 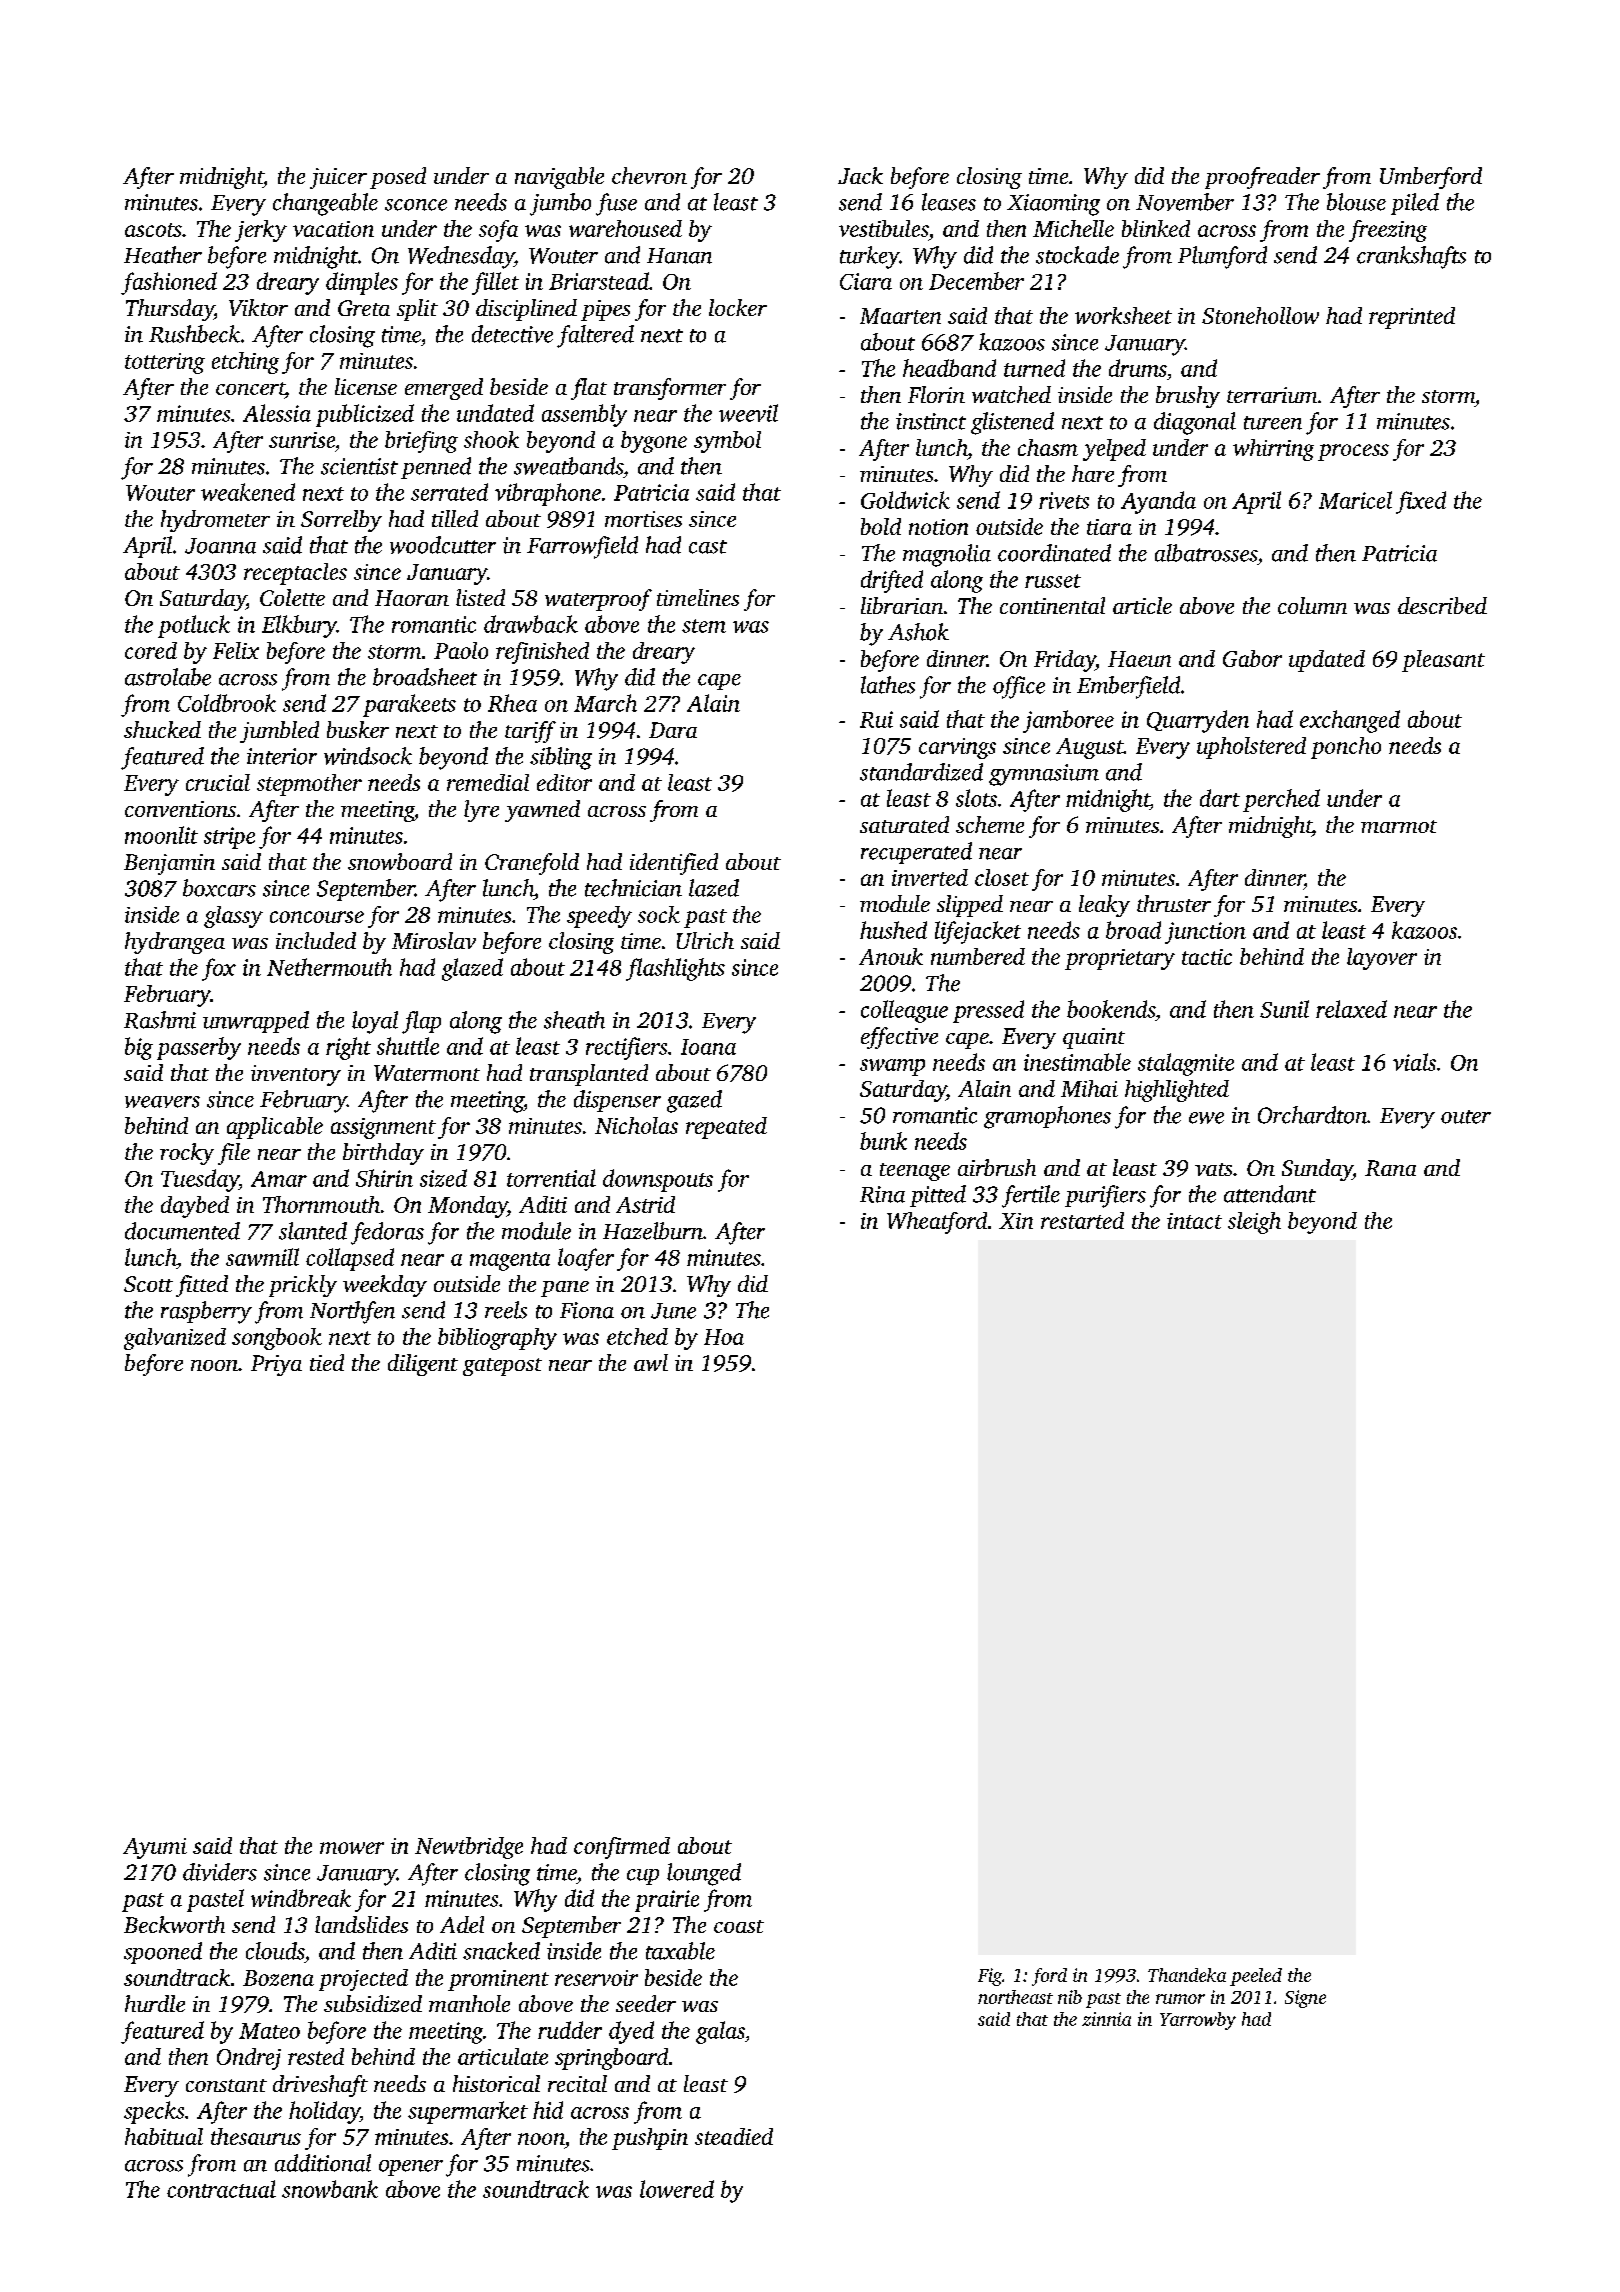 I want to click on lyre, so click(x=481, y=811).
